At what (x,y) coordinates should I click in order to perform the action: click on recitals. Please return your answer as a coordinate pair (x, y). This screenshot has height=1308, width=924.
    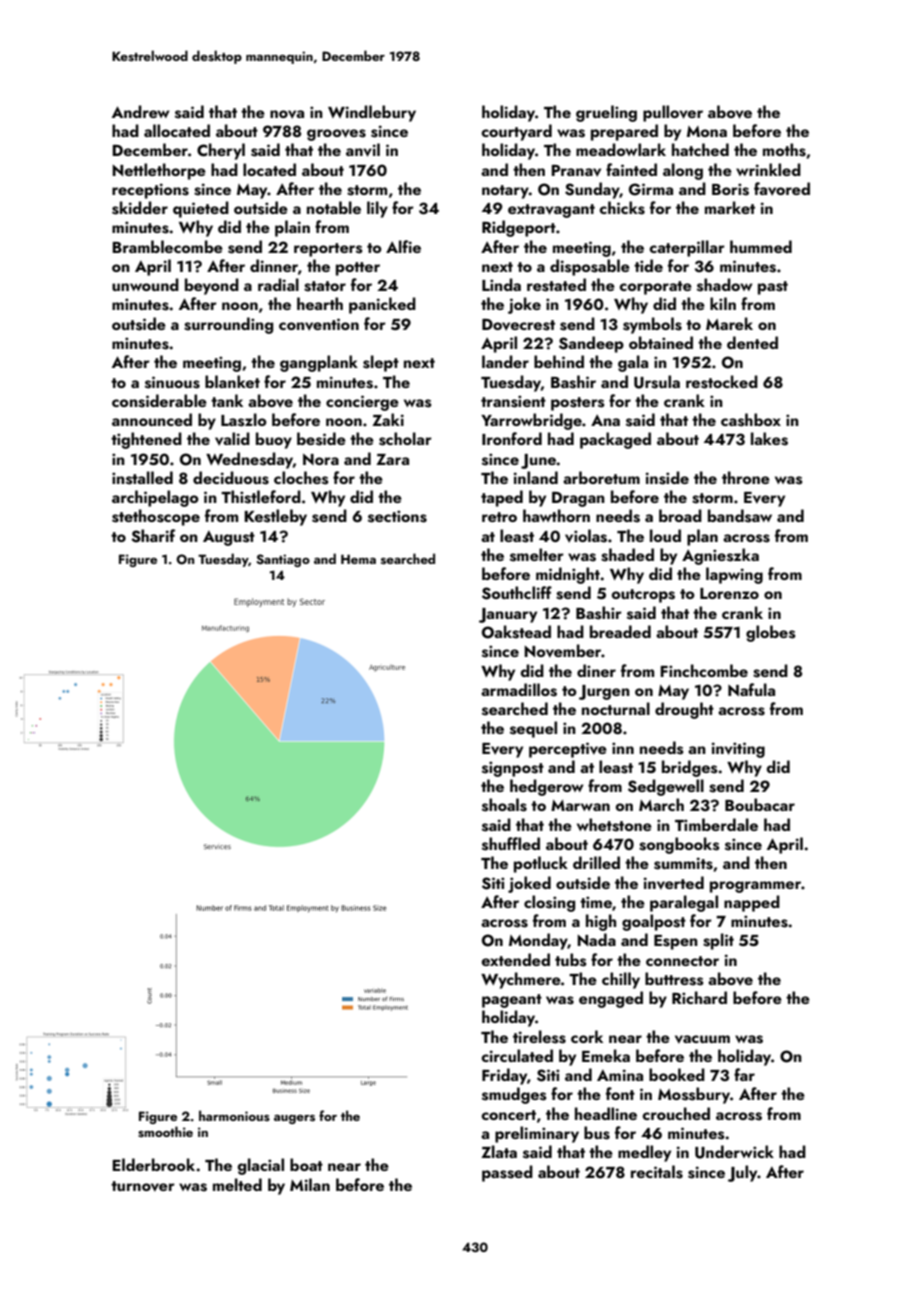
    Looking at the image, I should click on (657, 1172).
